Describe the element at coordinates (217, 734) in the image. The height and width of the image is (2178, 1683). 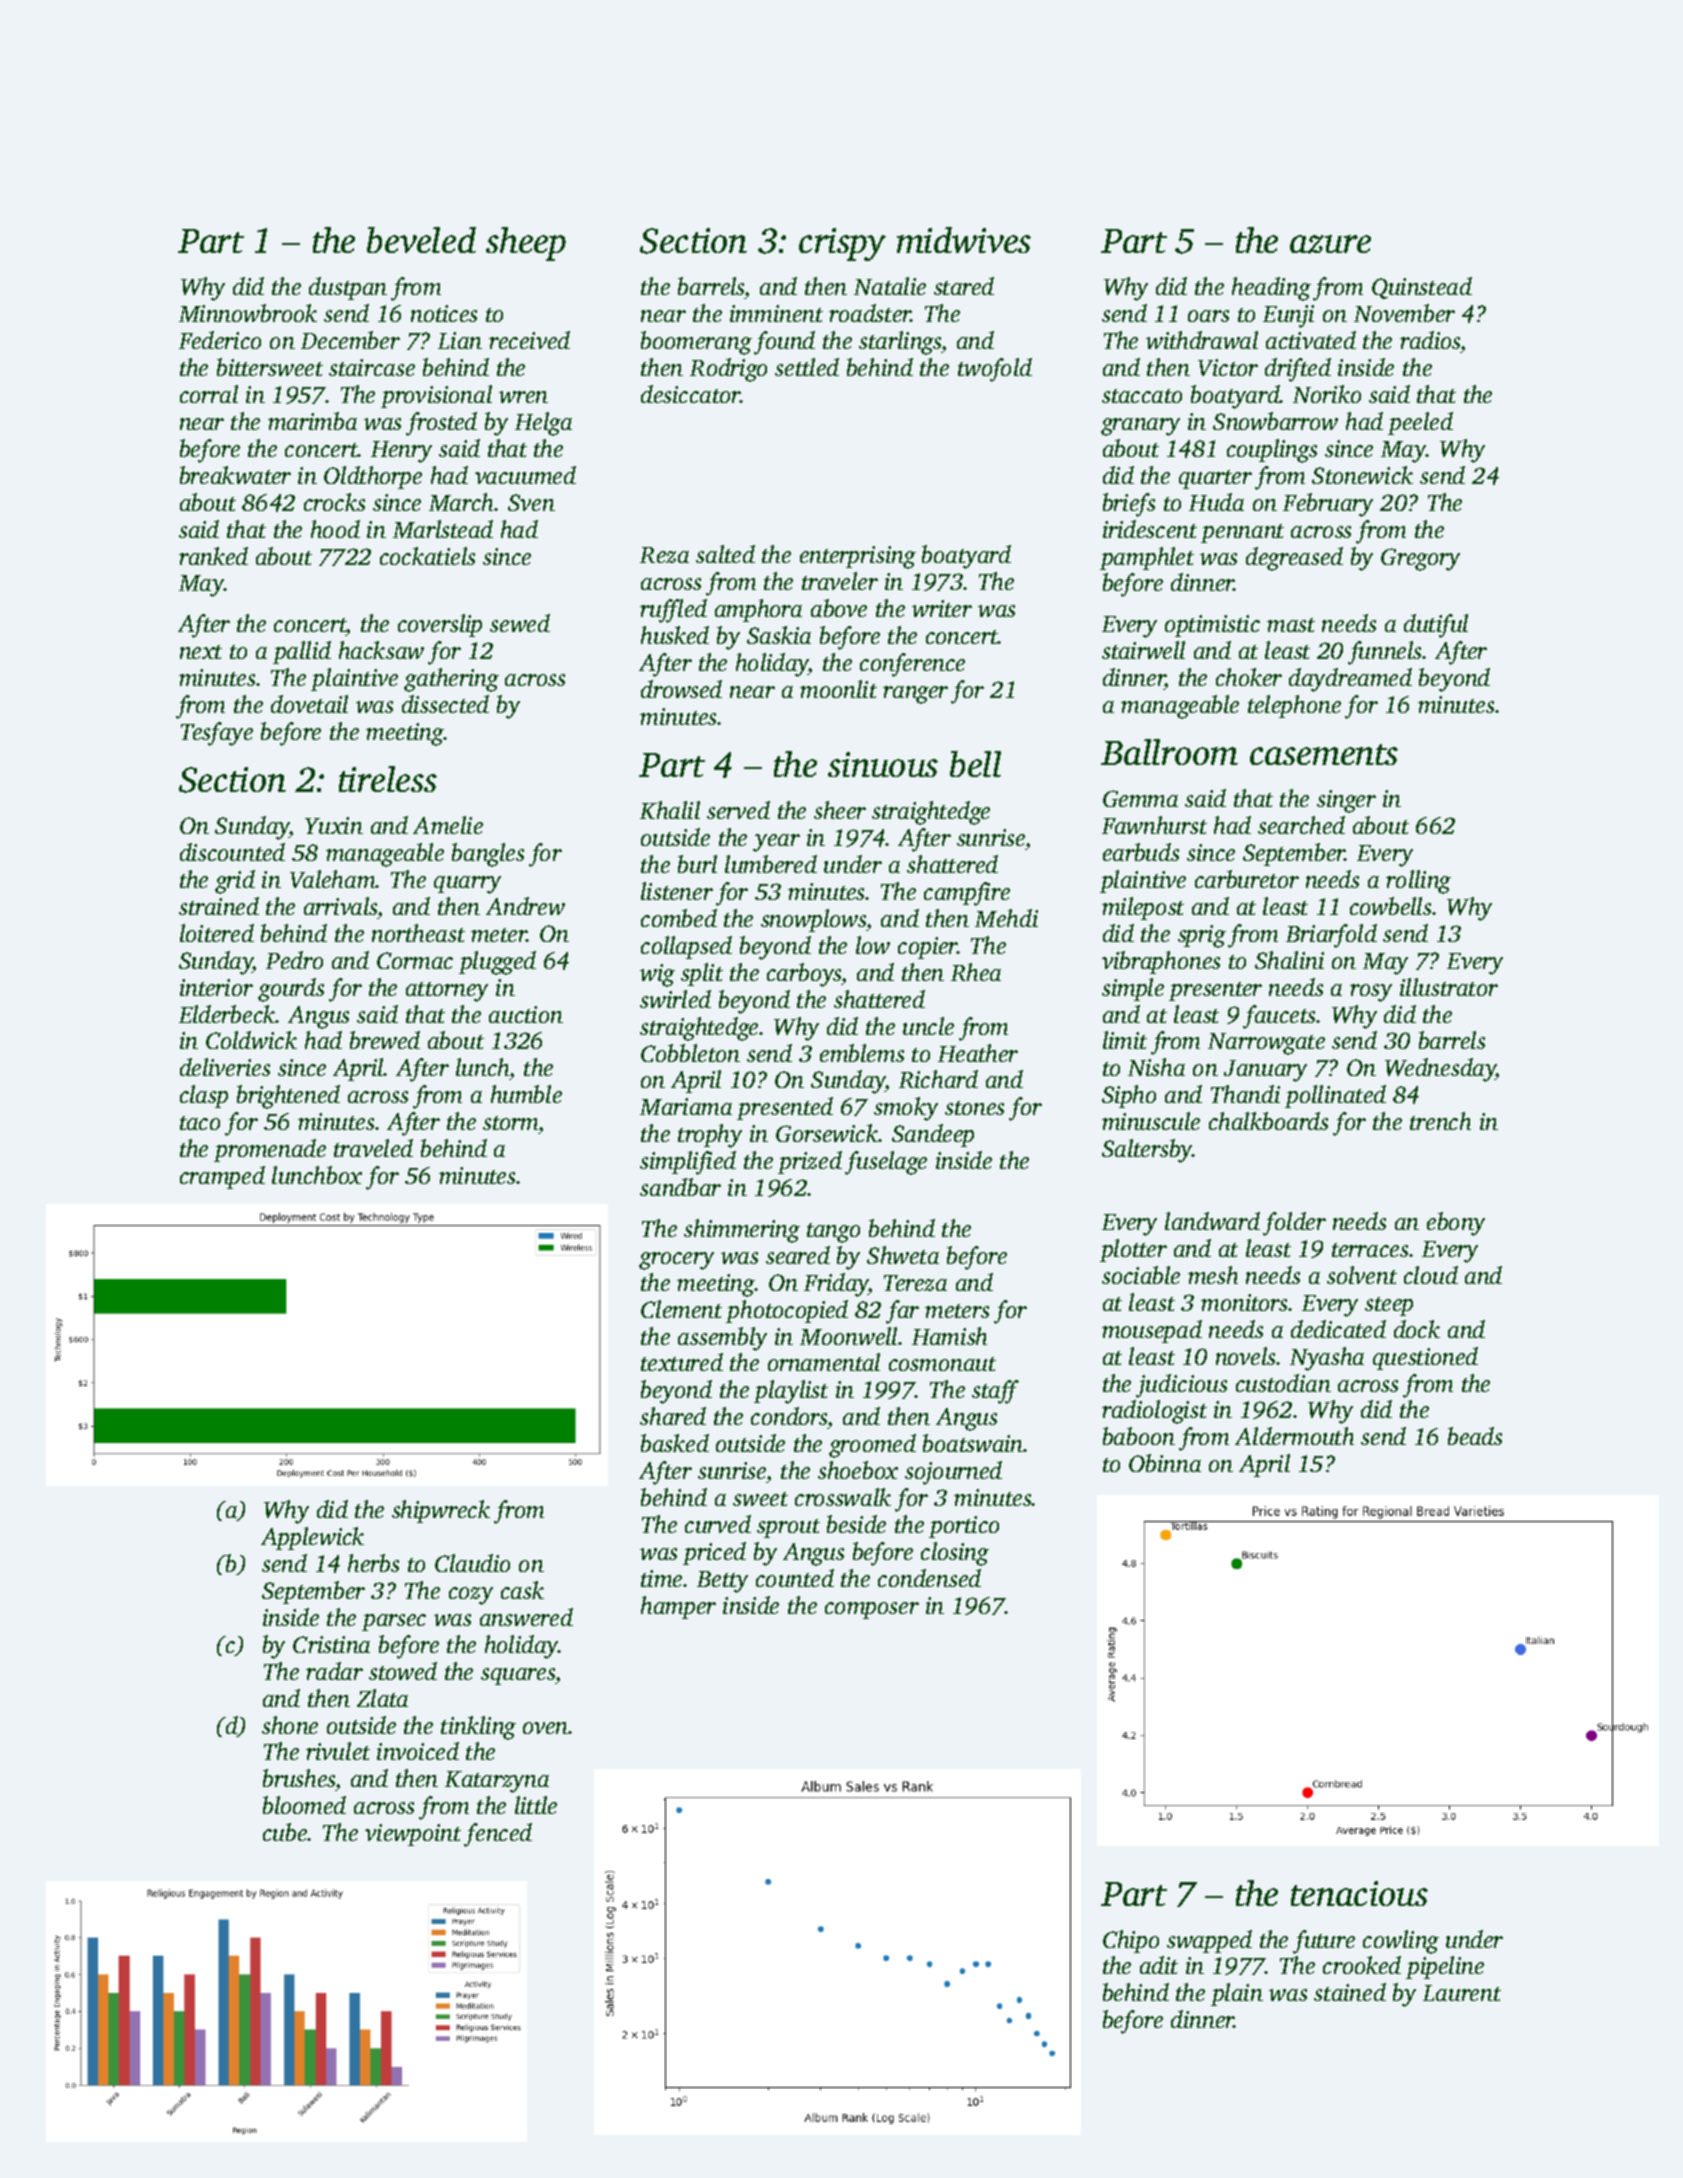
I see `Tesfaye` at that location.
